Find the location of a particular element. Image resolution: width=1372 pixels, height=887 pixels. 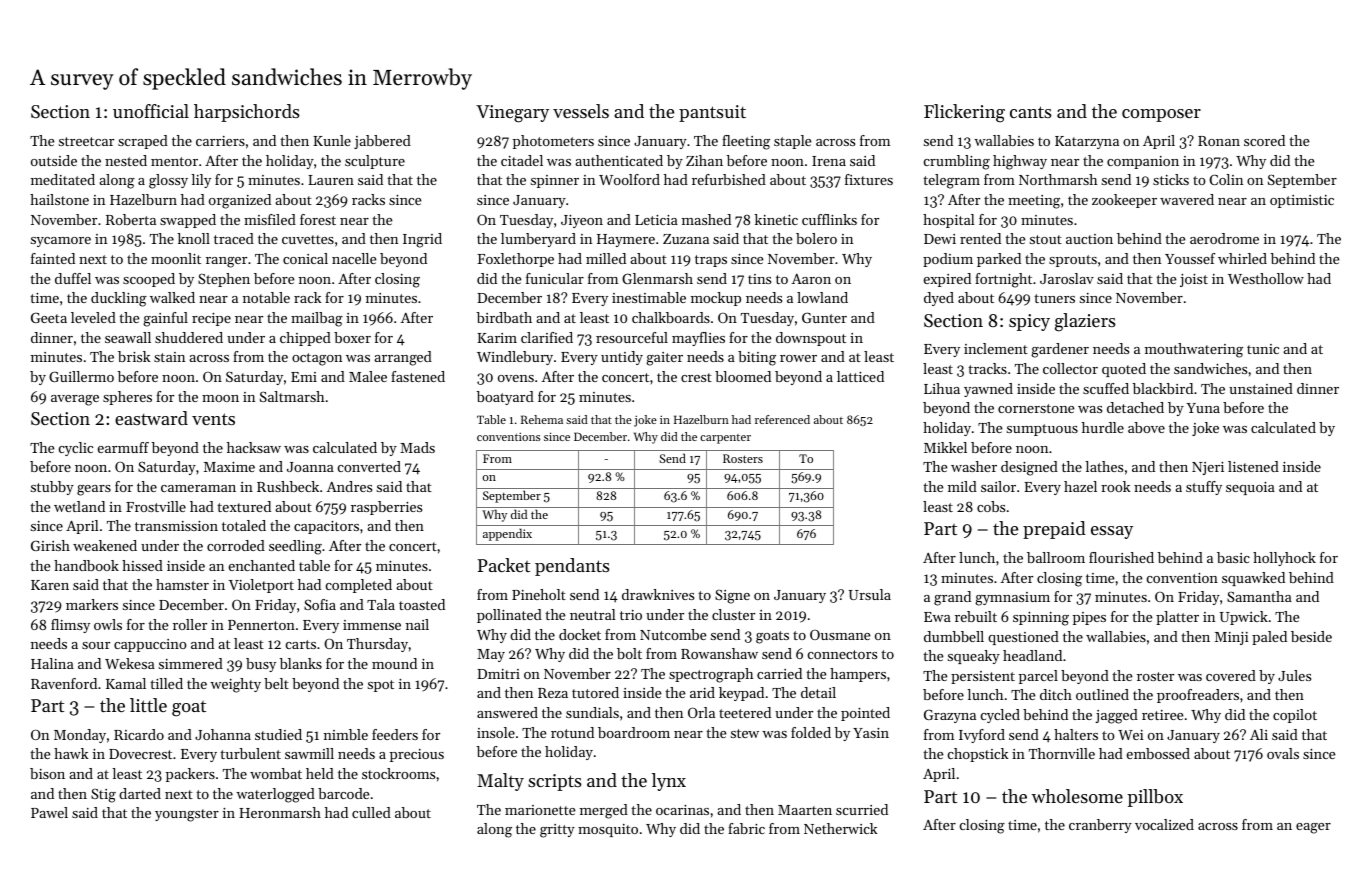

Pawel is located at coordinates (49, 812).
